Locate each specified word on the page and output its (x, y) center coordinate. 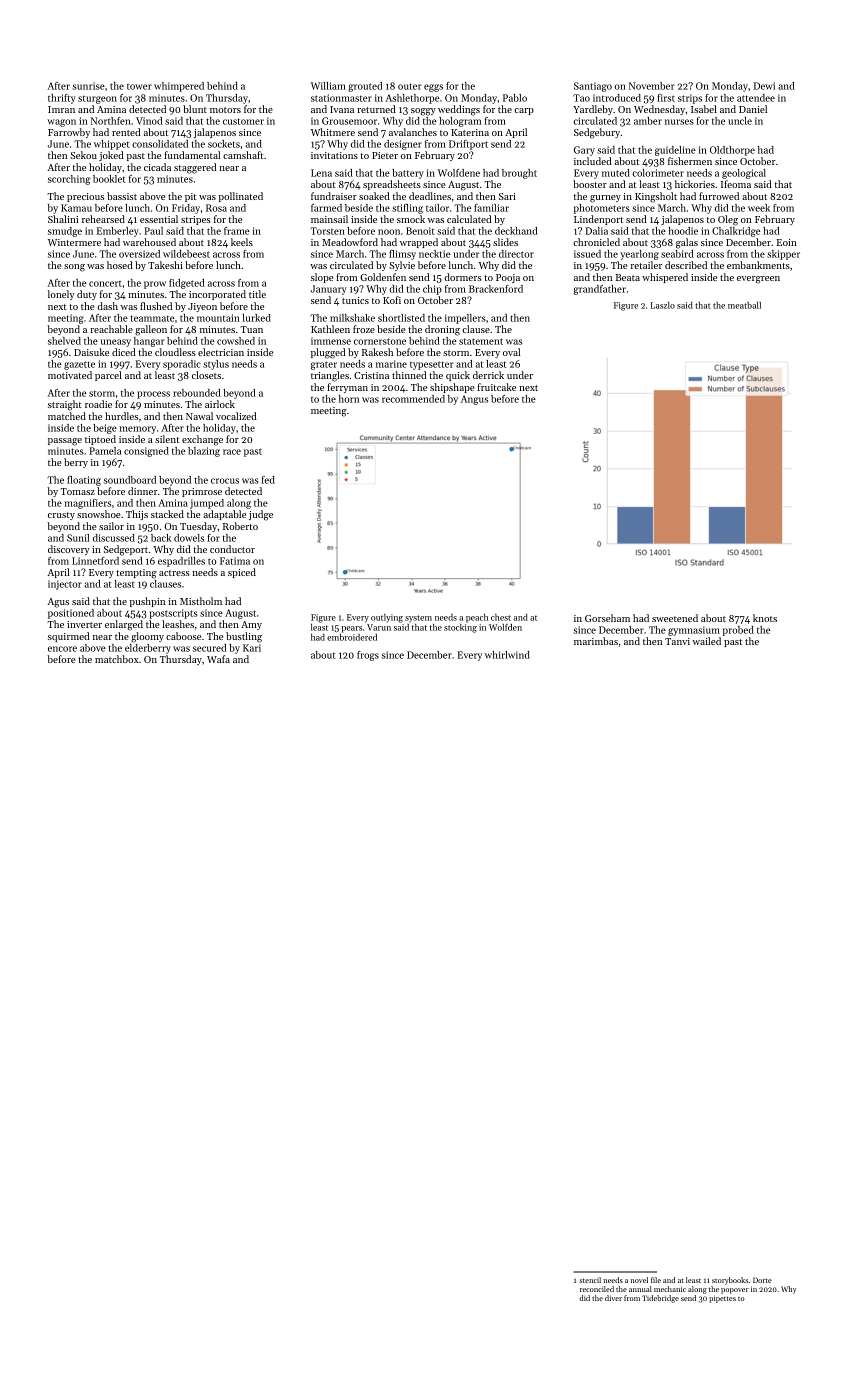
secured (209, 648)
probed (738, 631)
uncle (740, 121)
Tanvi (677, 641)
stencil (590, 1280)
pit (190, 197)
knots (765, 618)
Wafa (218, 659)
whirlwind (507, 655)
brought (519, 174)
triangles (330, 376)
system (418, 619)
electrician (221, 352)
